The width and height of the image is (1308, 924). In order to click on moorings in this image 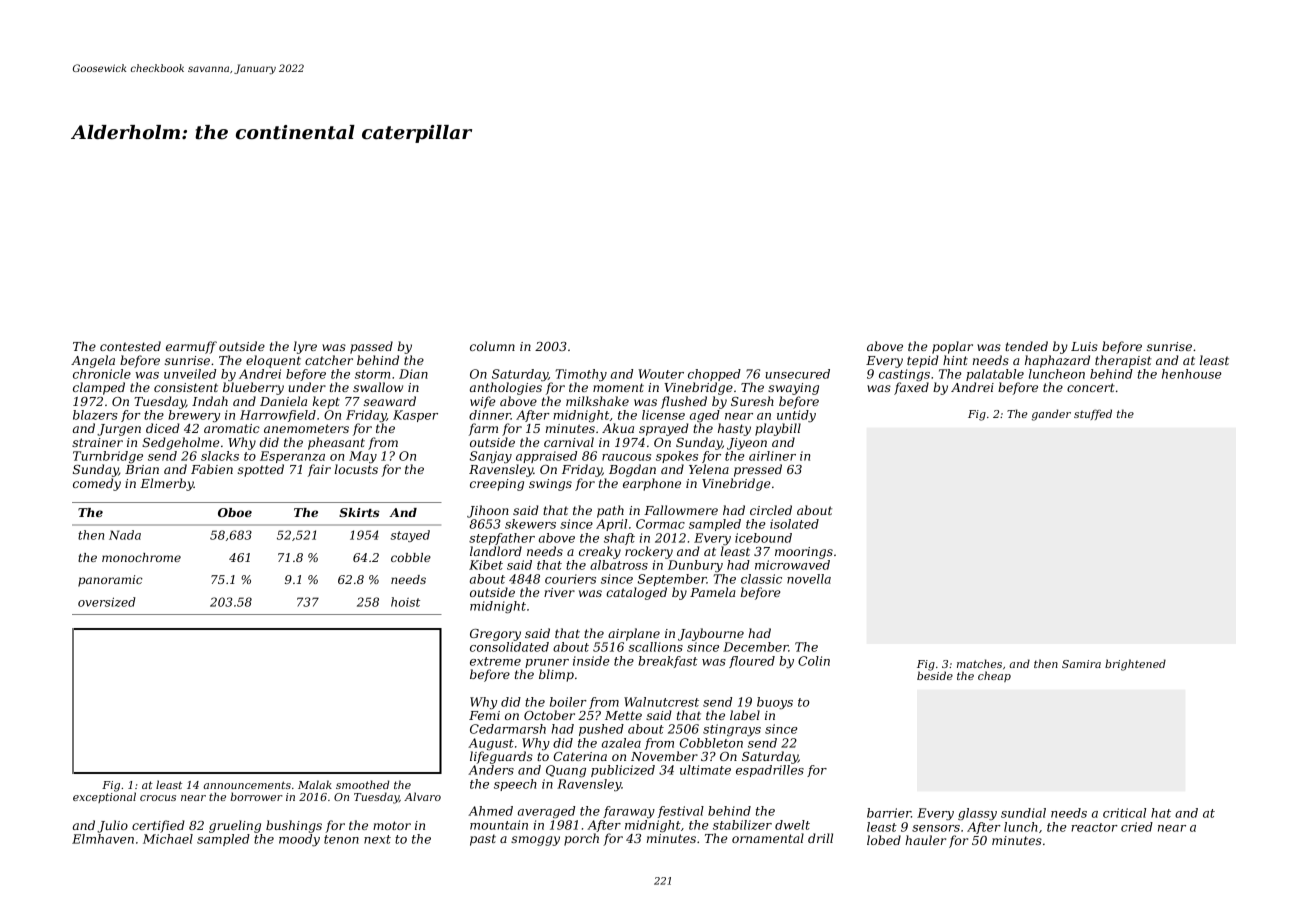, I will do `click(804, 553)`.
